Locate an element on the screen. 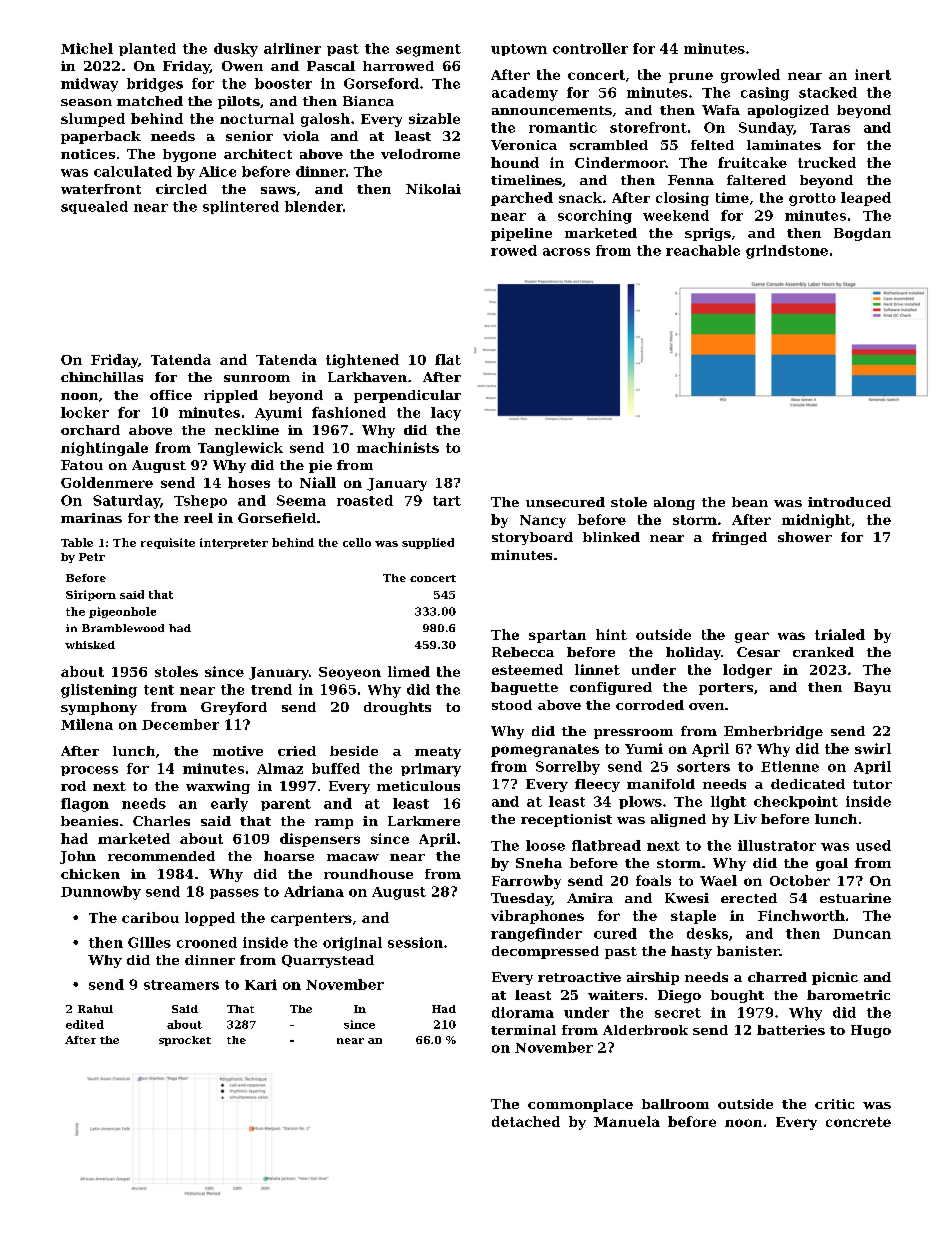 This screenshot has height=1233, width=952. midnight is located at coordinates (816, 521).
